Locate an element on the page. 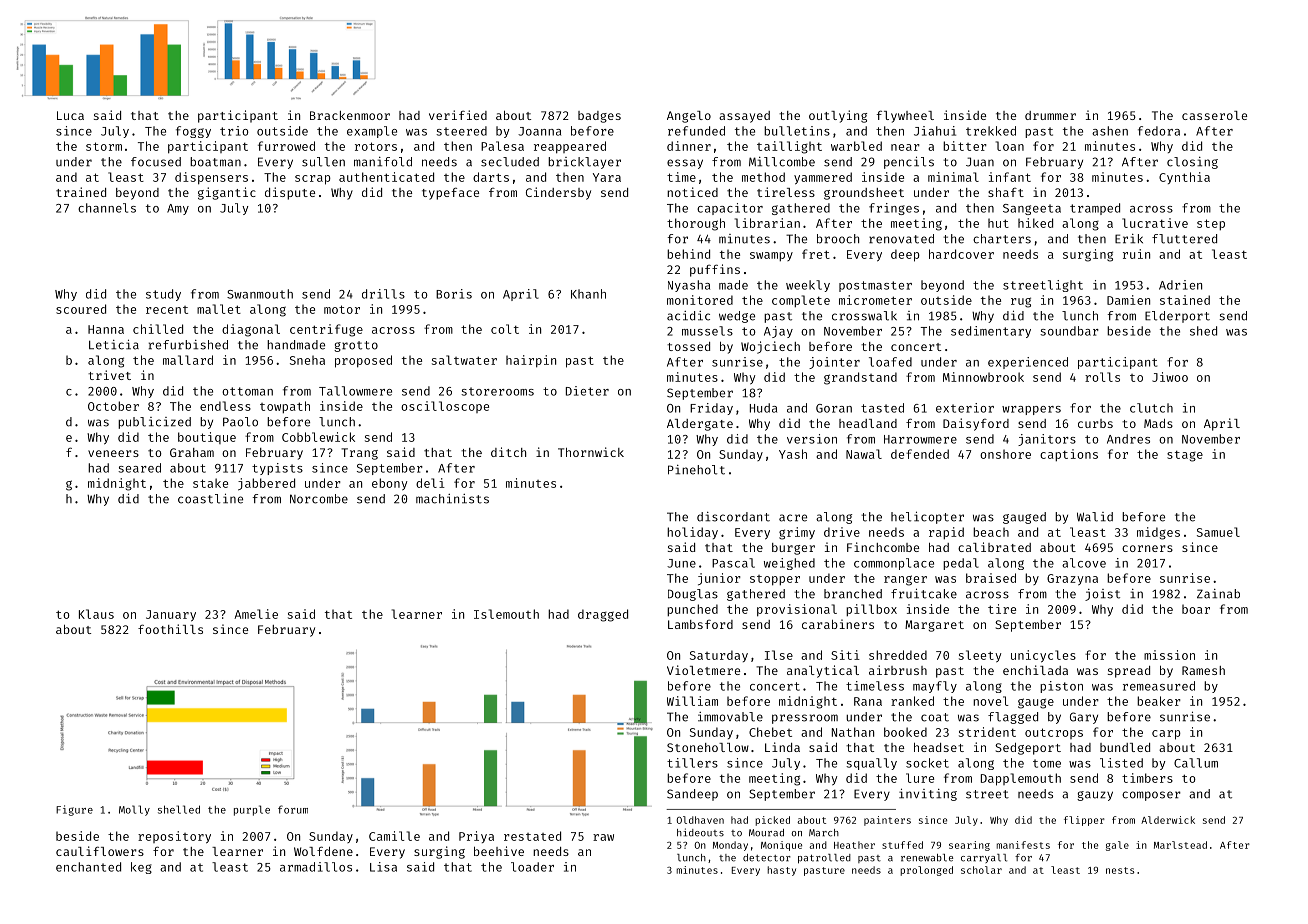 The height and width of the image is (924, 1308). Angelo is located at coordinates (689, 117).
